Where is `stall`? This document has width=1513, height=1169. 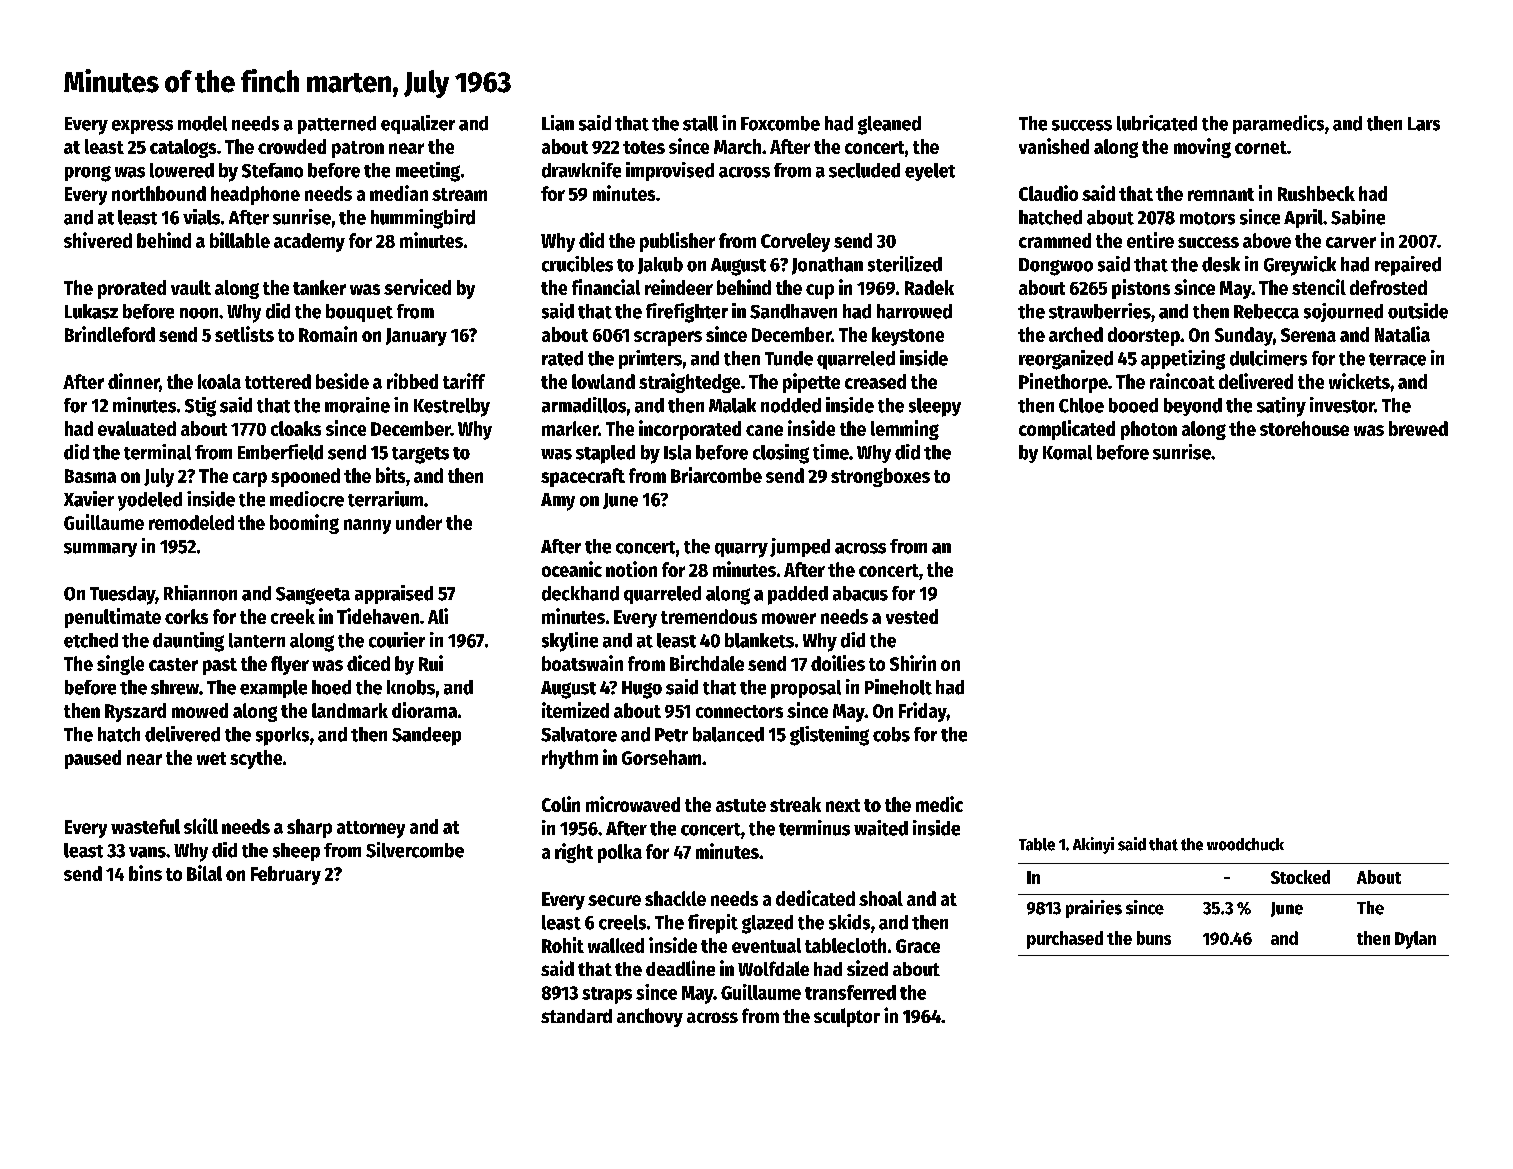
stall is located at coordinates (700, 123).
